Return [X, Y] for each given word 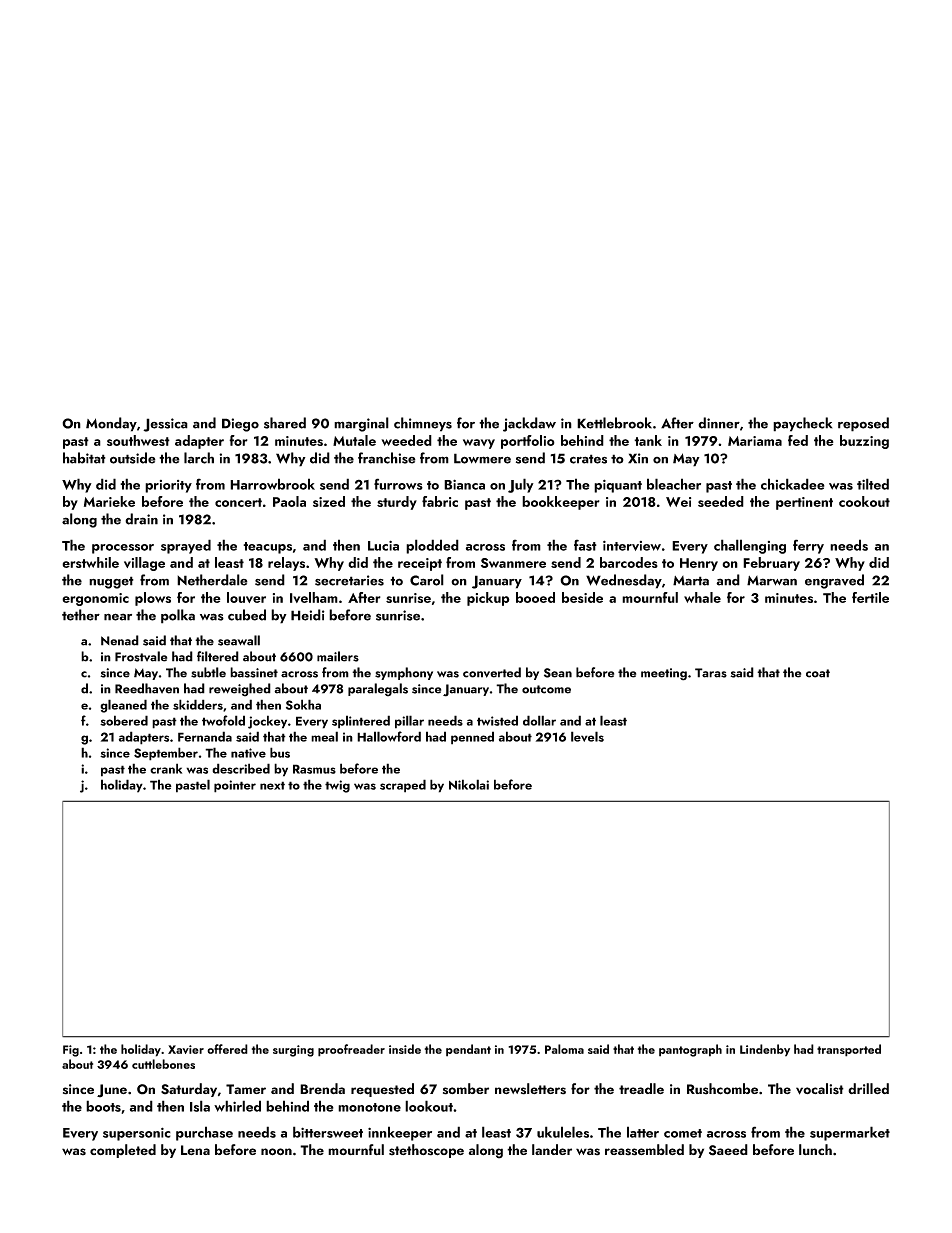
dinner [719, 423]
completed [123, 1151]
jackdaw [529, 424]
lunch [815, 1149]
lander [552, 1149]
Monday [111, 424]
